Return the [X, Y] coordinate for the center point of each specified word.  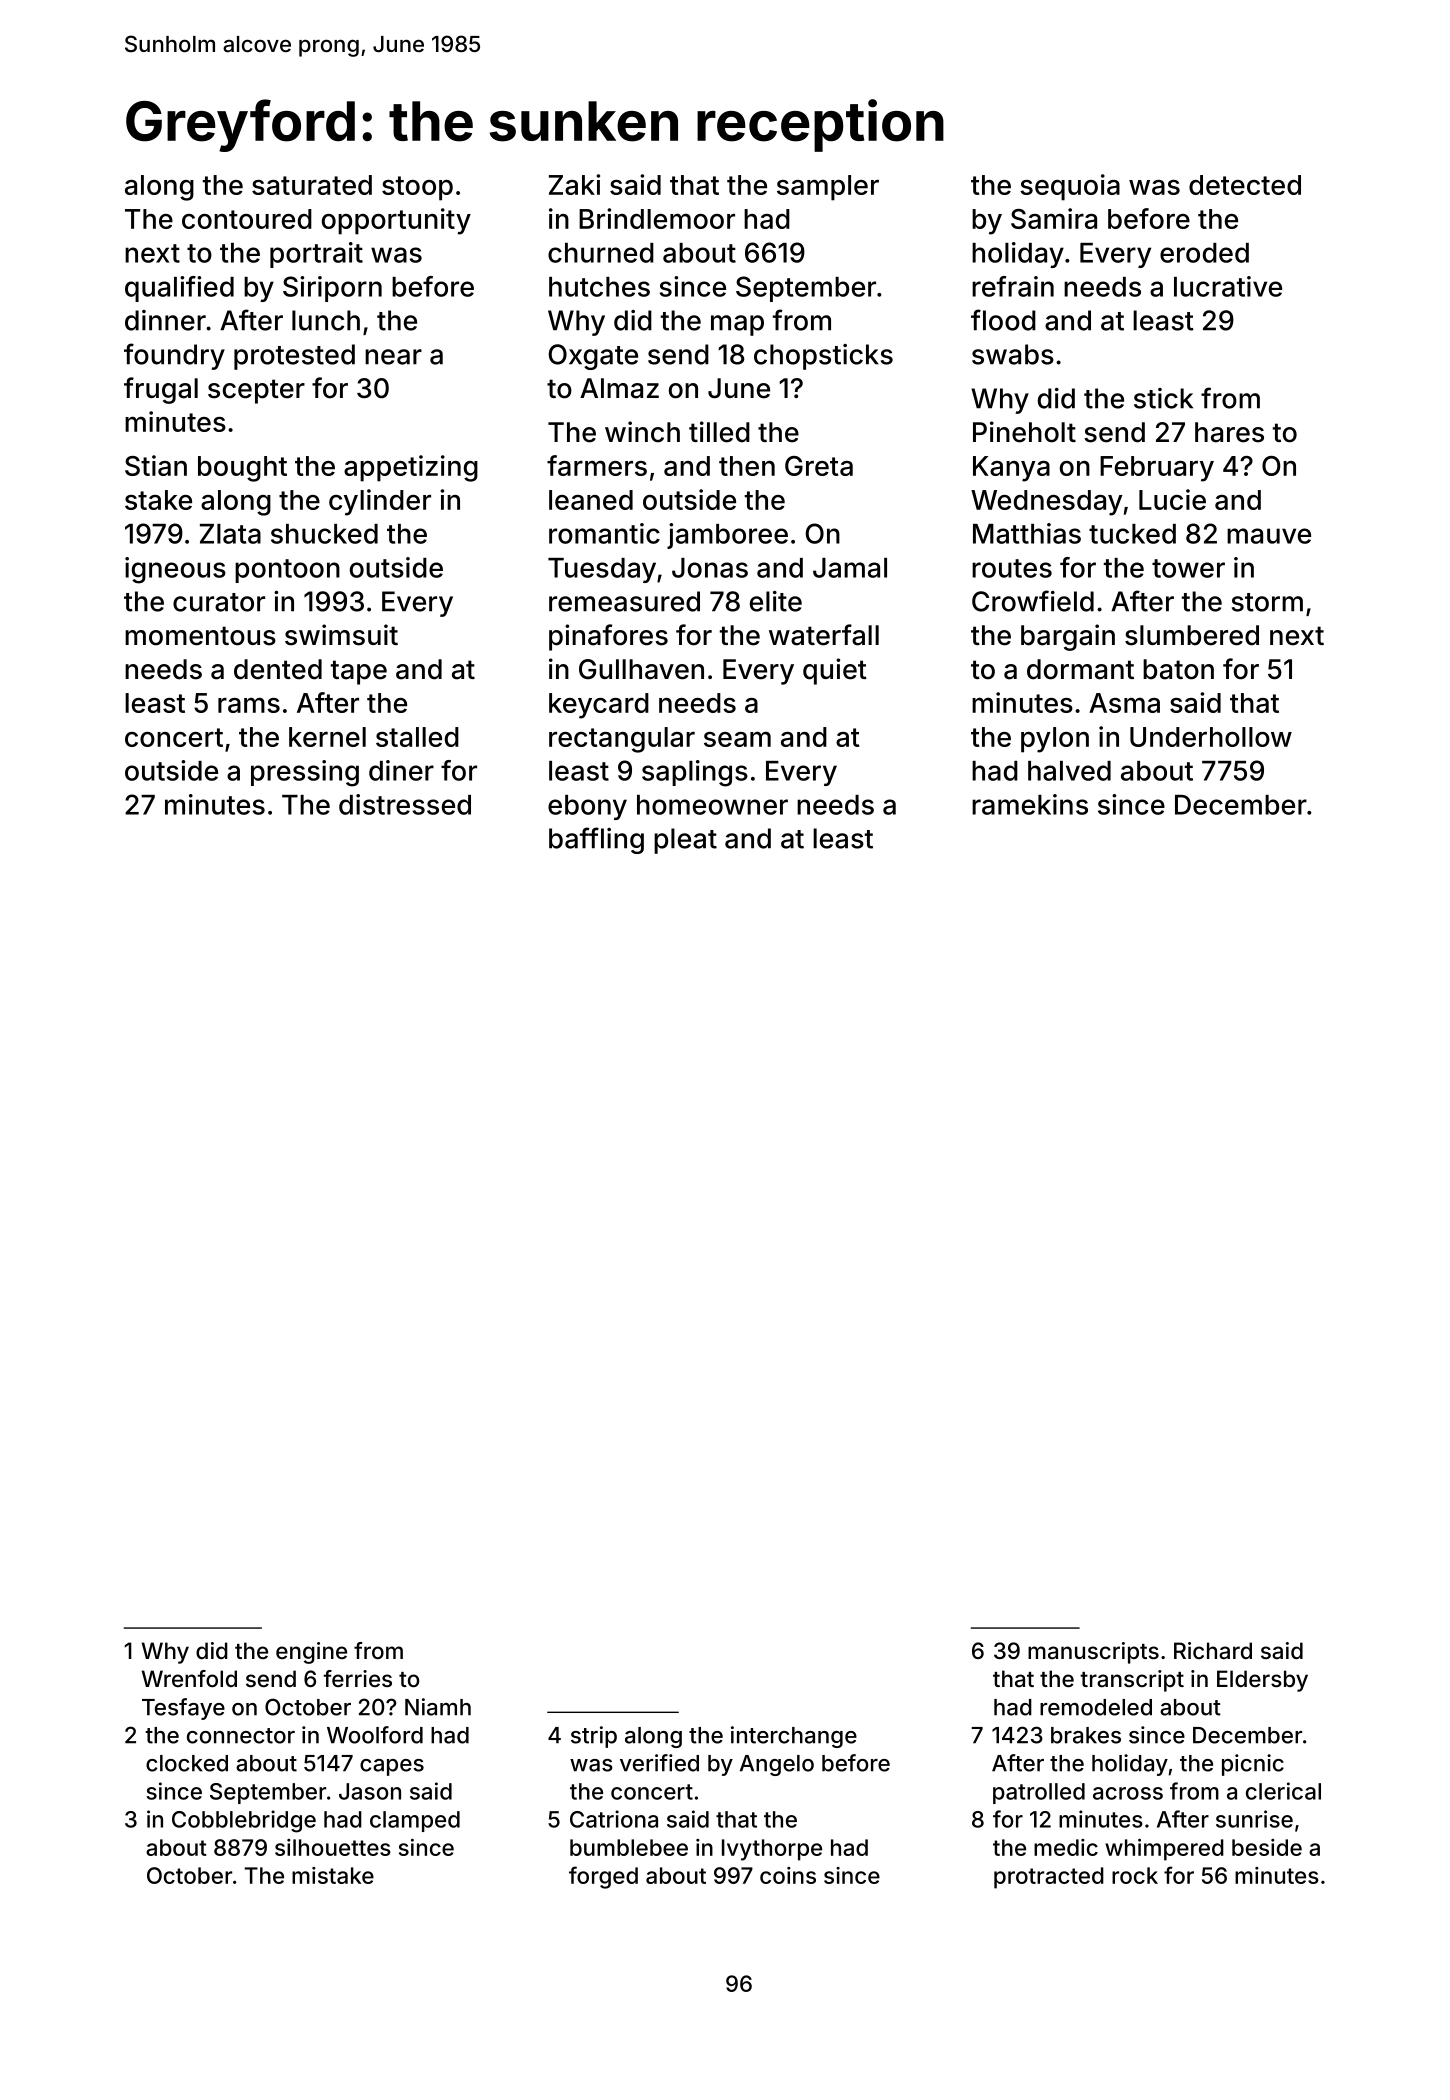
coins [788, 1875]
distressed [405, 804]
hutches [599, 287]
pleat [685, 841]
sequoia [1070, 187]
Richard [1213, 1651]
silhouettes [333, 1847]
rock [1135, 1875]
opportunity [396, 221]
